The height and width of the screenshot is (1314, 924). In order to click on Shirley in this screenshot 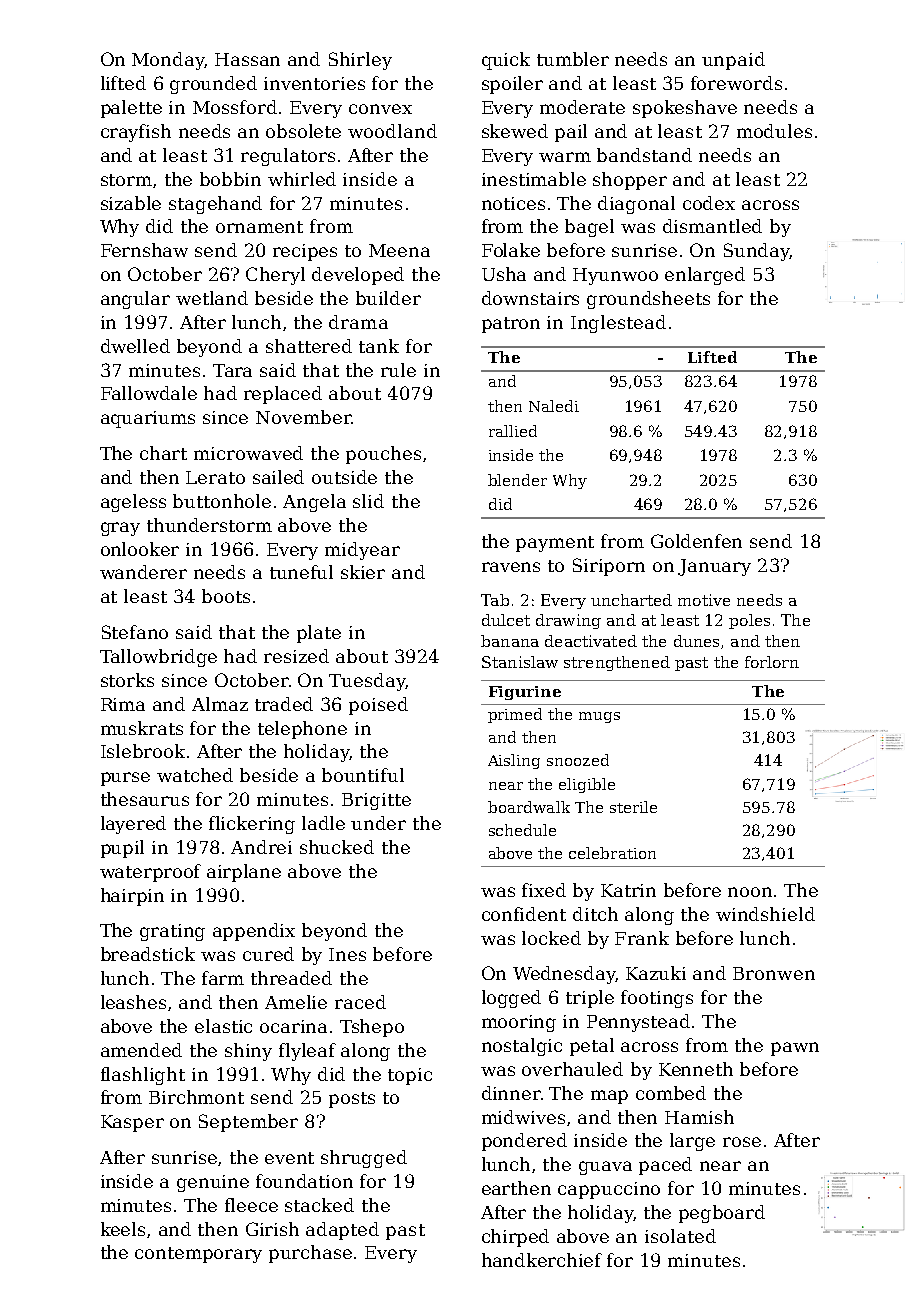, I will do `click(360, 61)`.
